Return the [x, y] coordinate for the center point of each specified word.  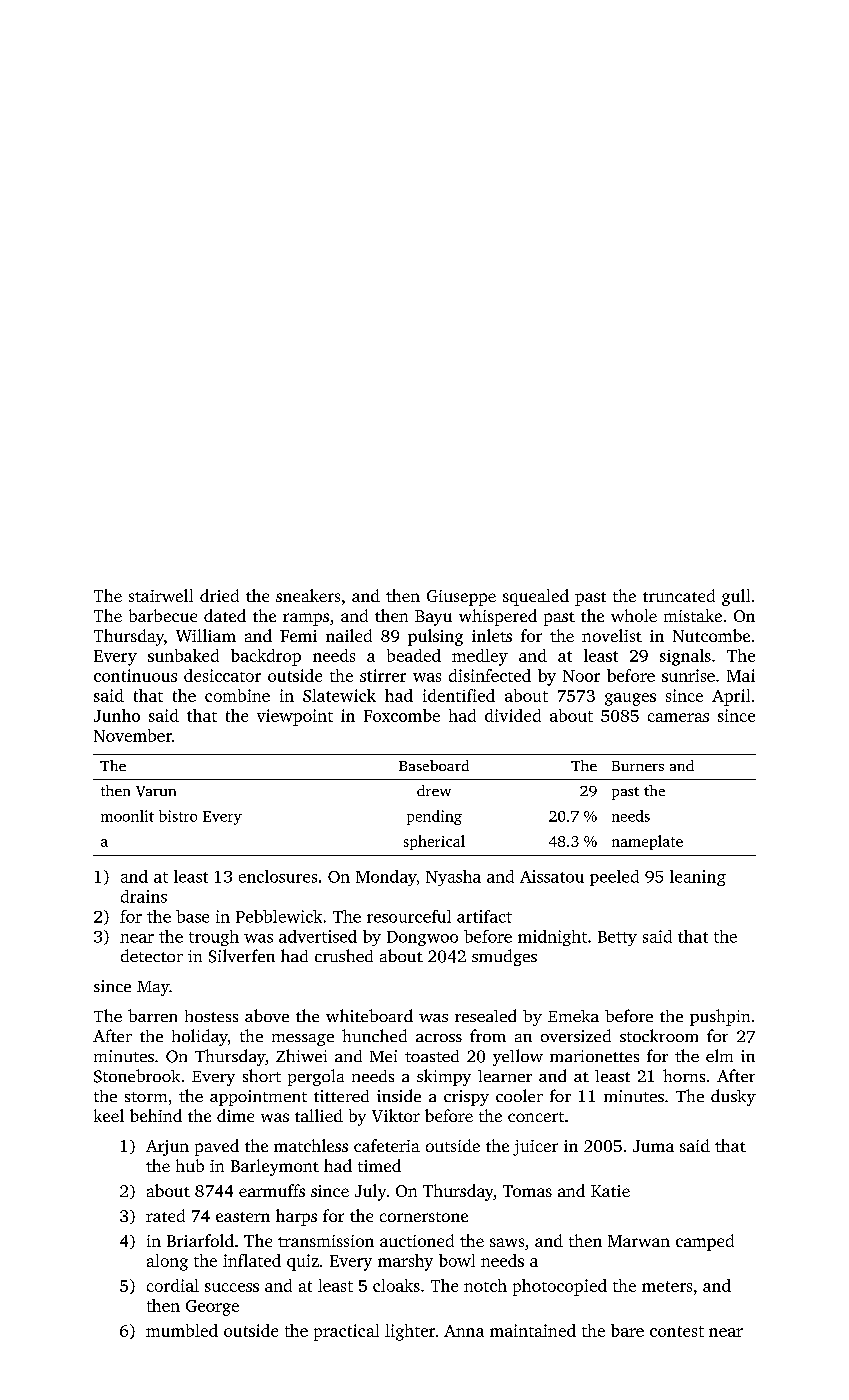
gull [736, 597]
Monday [386, 878]
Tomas [527, 1191]
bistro [178, 816]
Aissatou [552, 876]
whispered [498, 617]
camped [705, 1242]
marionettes [594, 1056]
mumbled [182, 1330]
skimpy [444, 1077]
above [267, 1015]
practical [346, 1332]
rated [165, 1215]
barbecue [163, 615]
